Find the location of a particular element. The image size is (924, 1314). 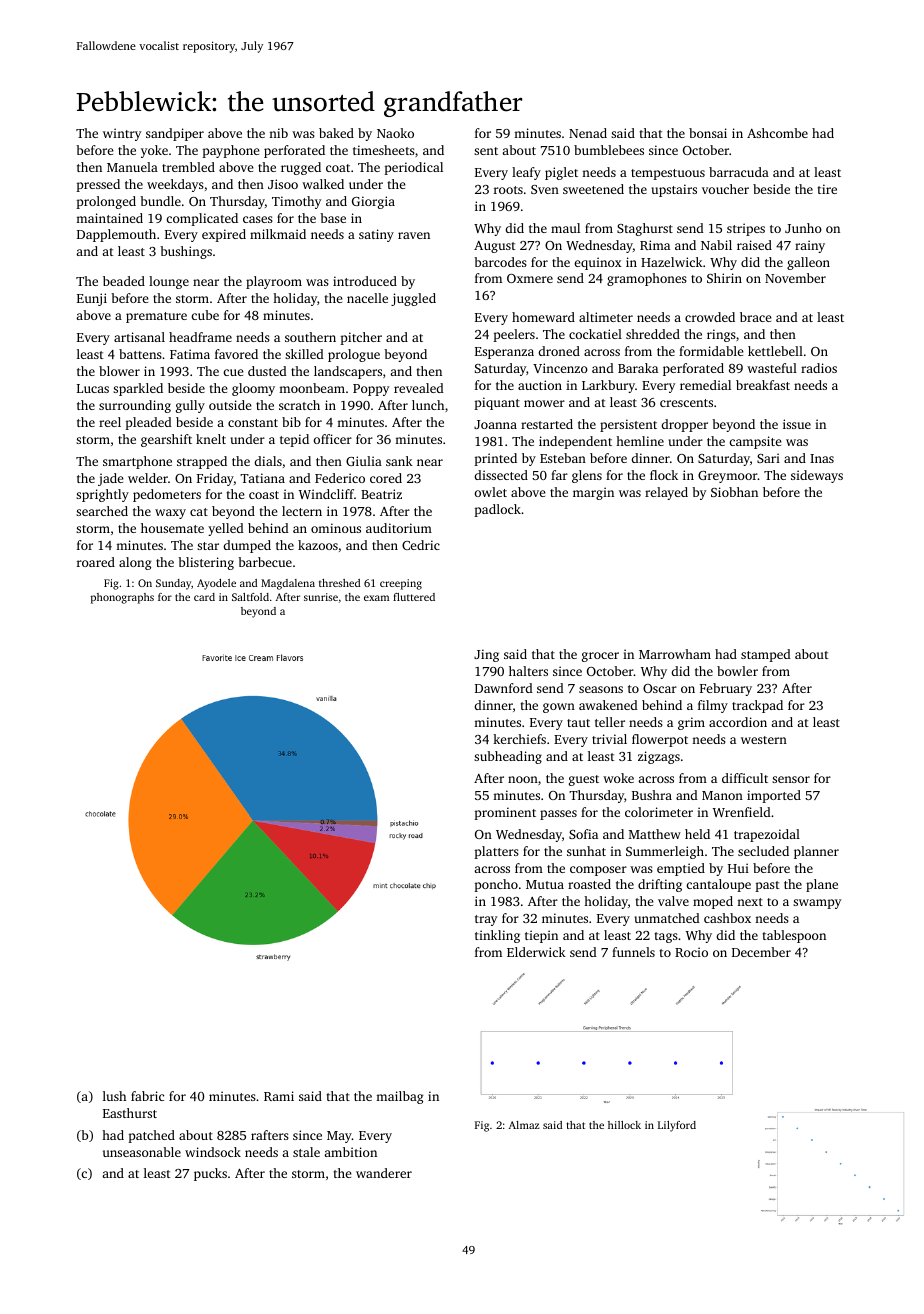

flock is located at coordinates (664, 475).
